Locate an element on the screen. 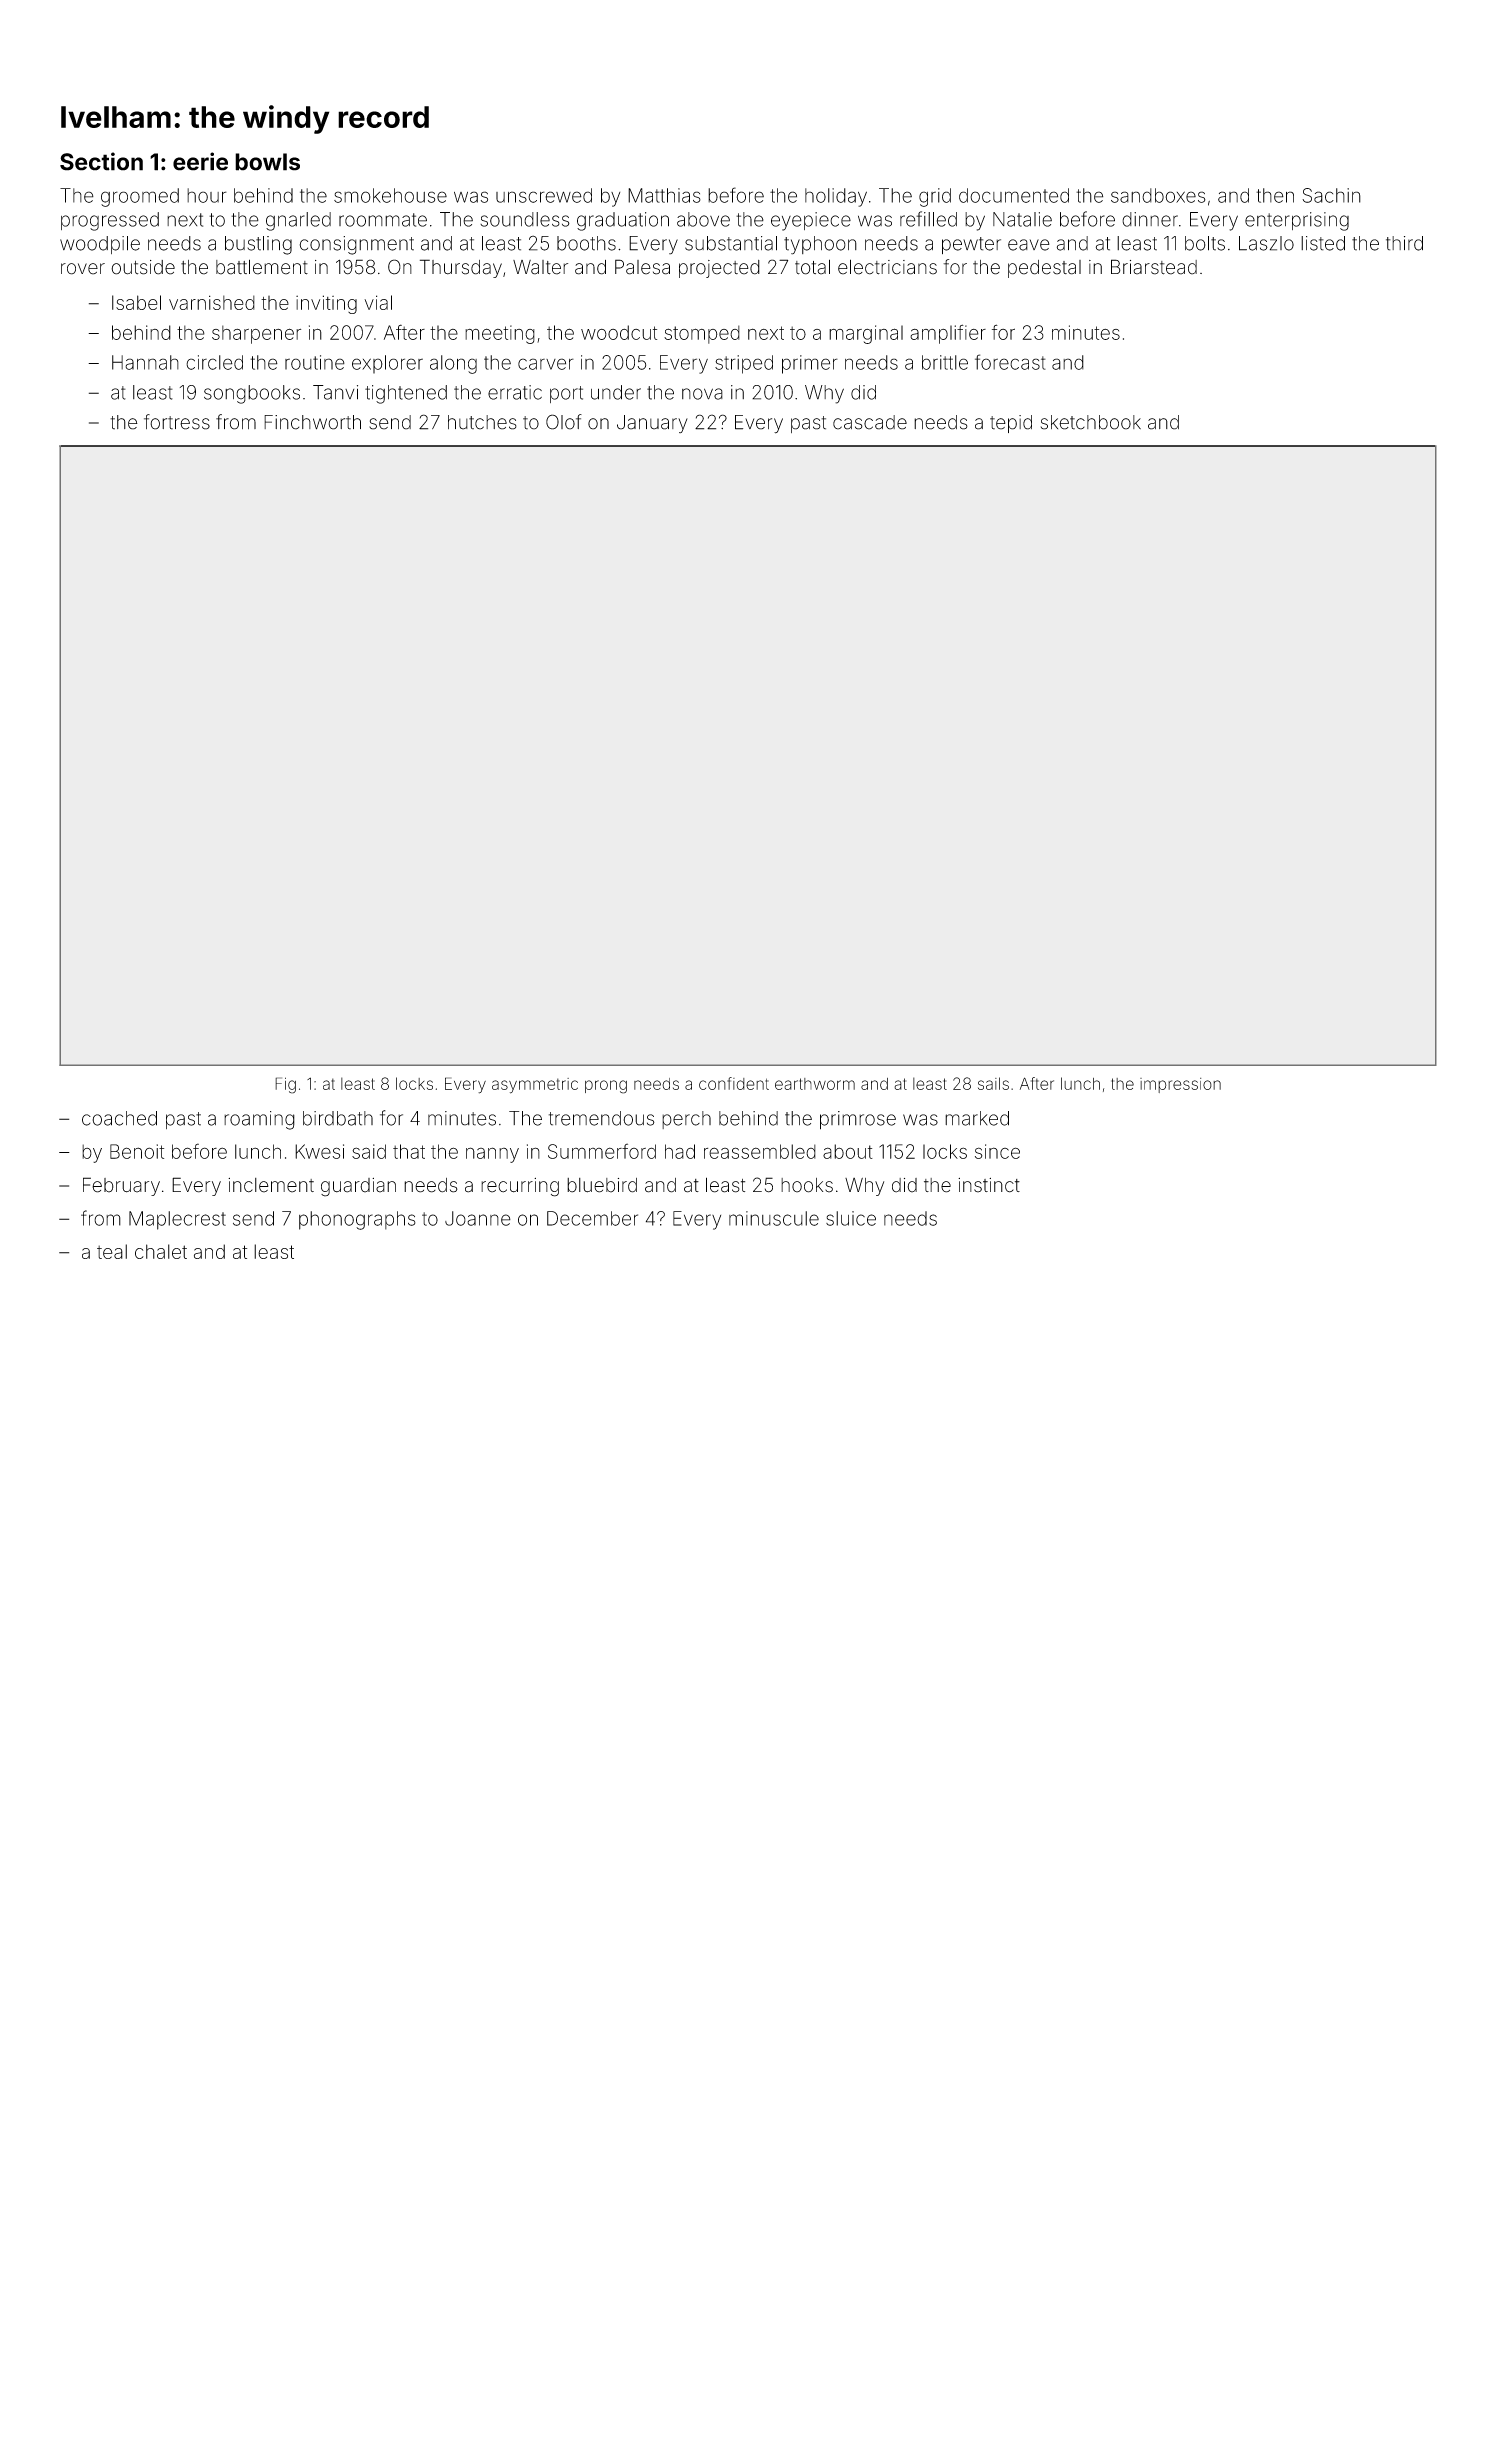 This screenshot has height=2464, width=1496. prong is located at coordinates (606, 1087).
